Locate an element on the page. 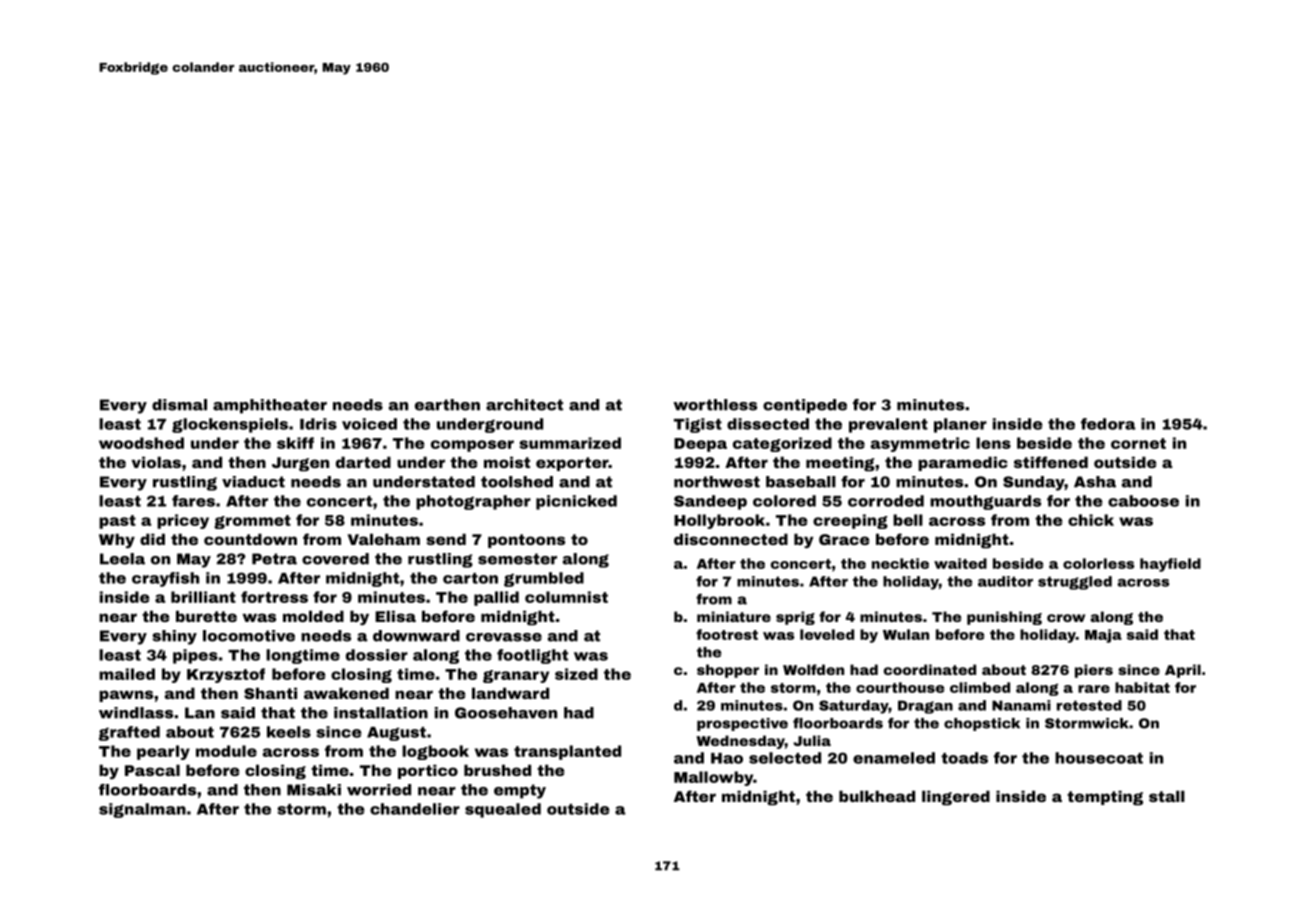  architect is located at coordinates (524, 405).
